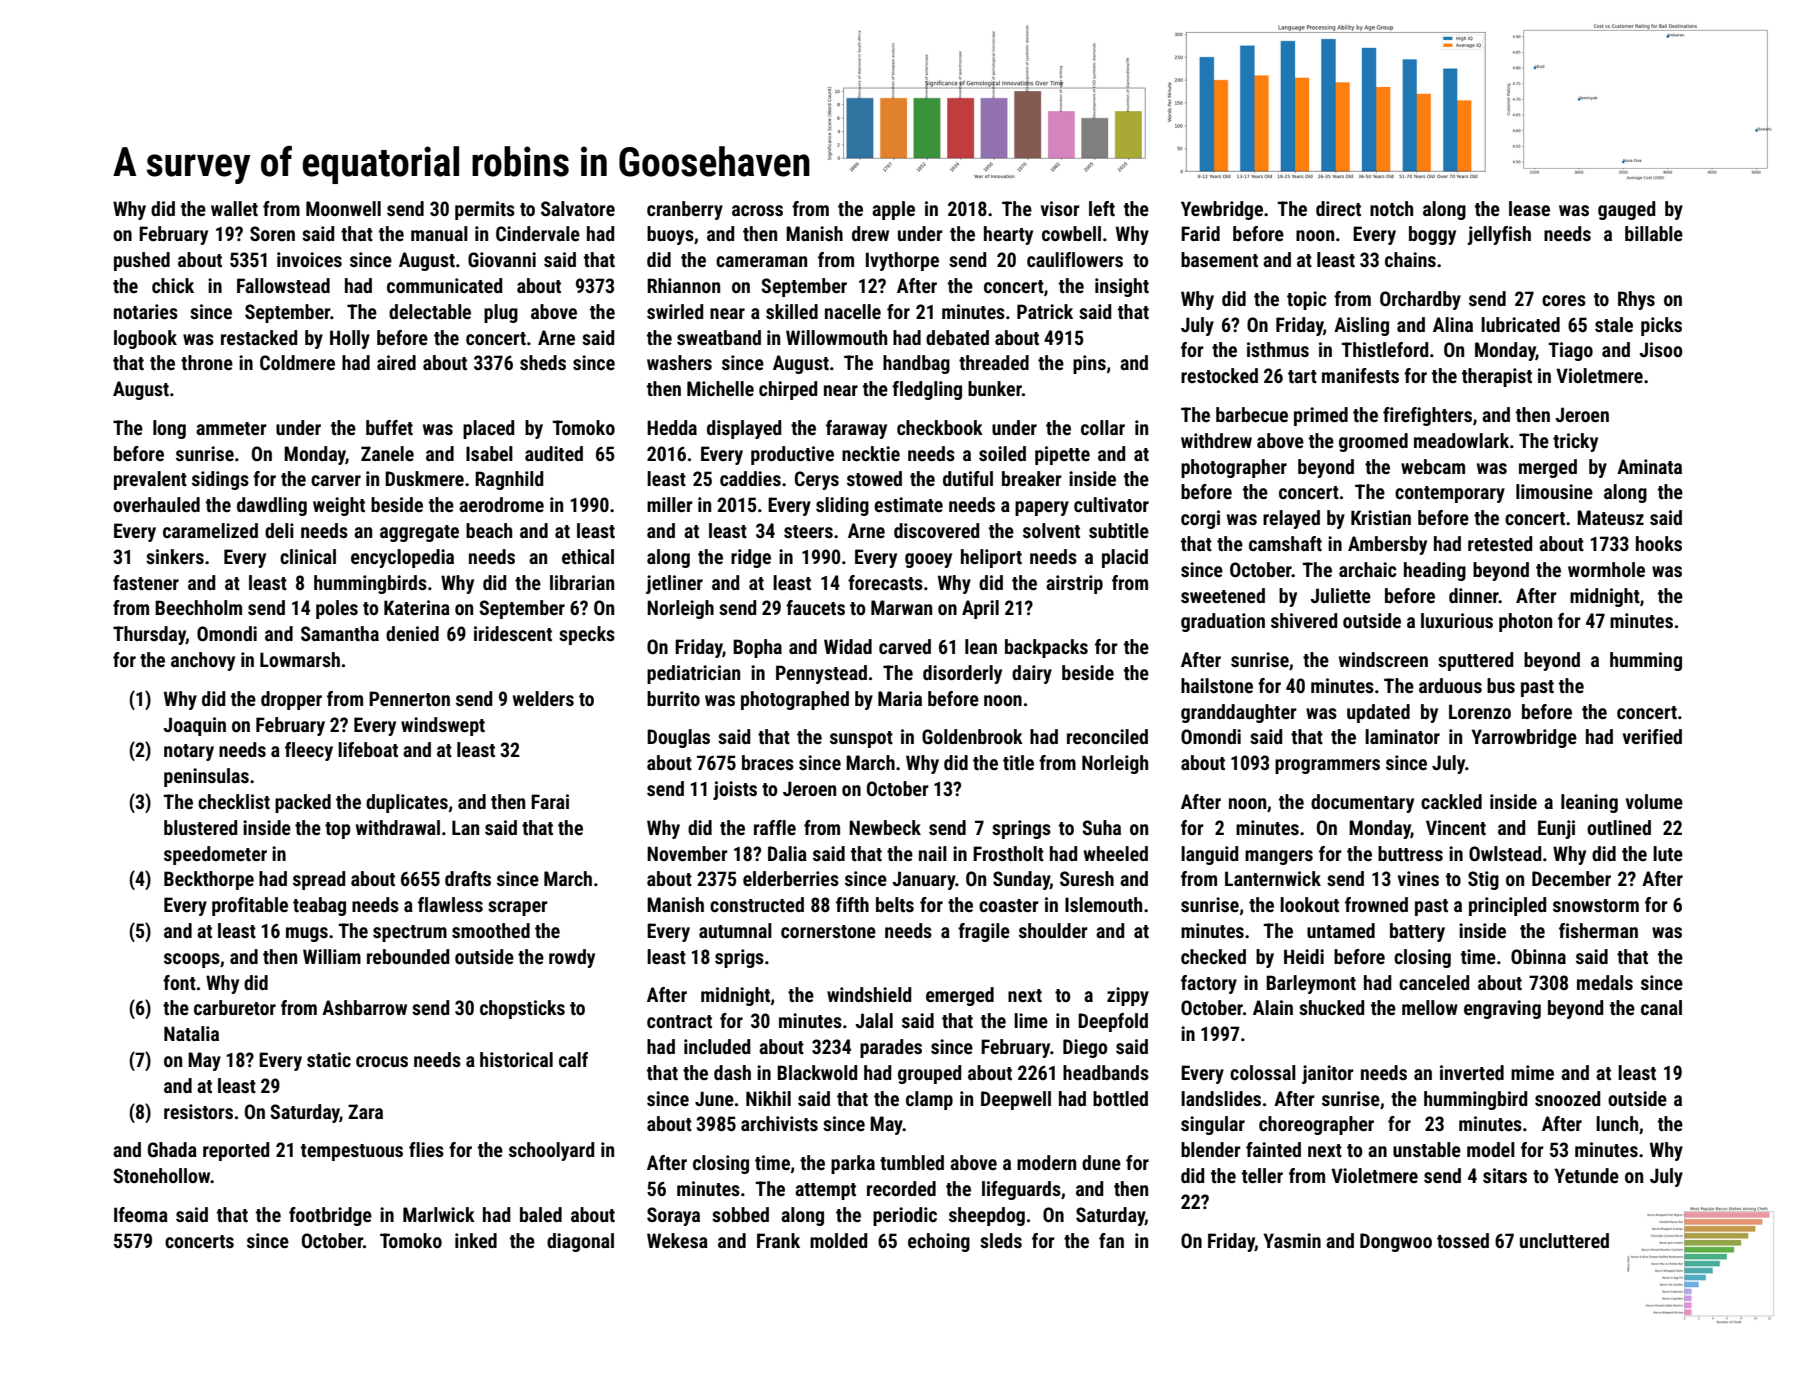 This screenshot has height=1388, width=1796. I want to click on camshaft, so click(1285, 543).
